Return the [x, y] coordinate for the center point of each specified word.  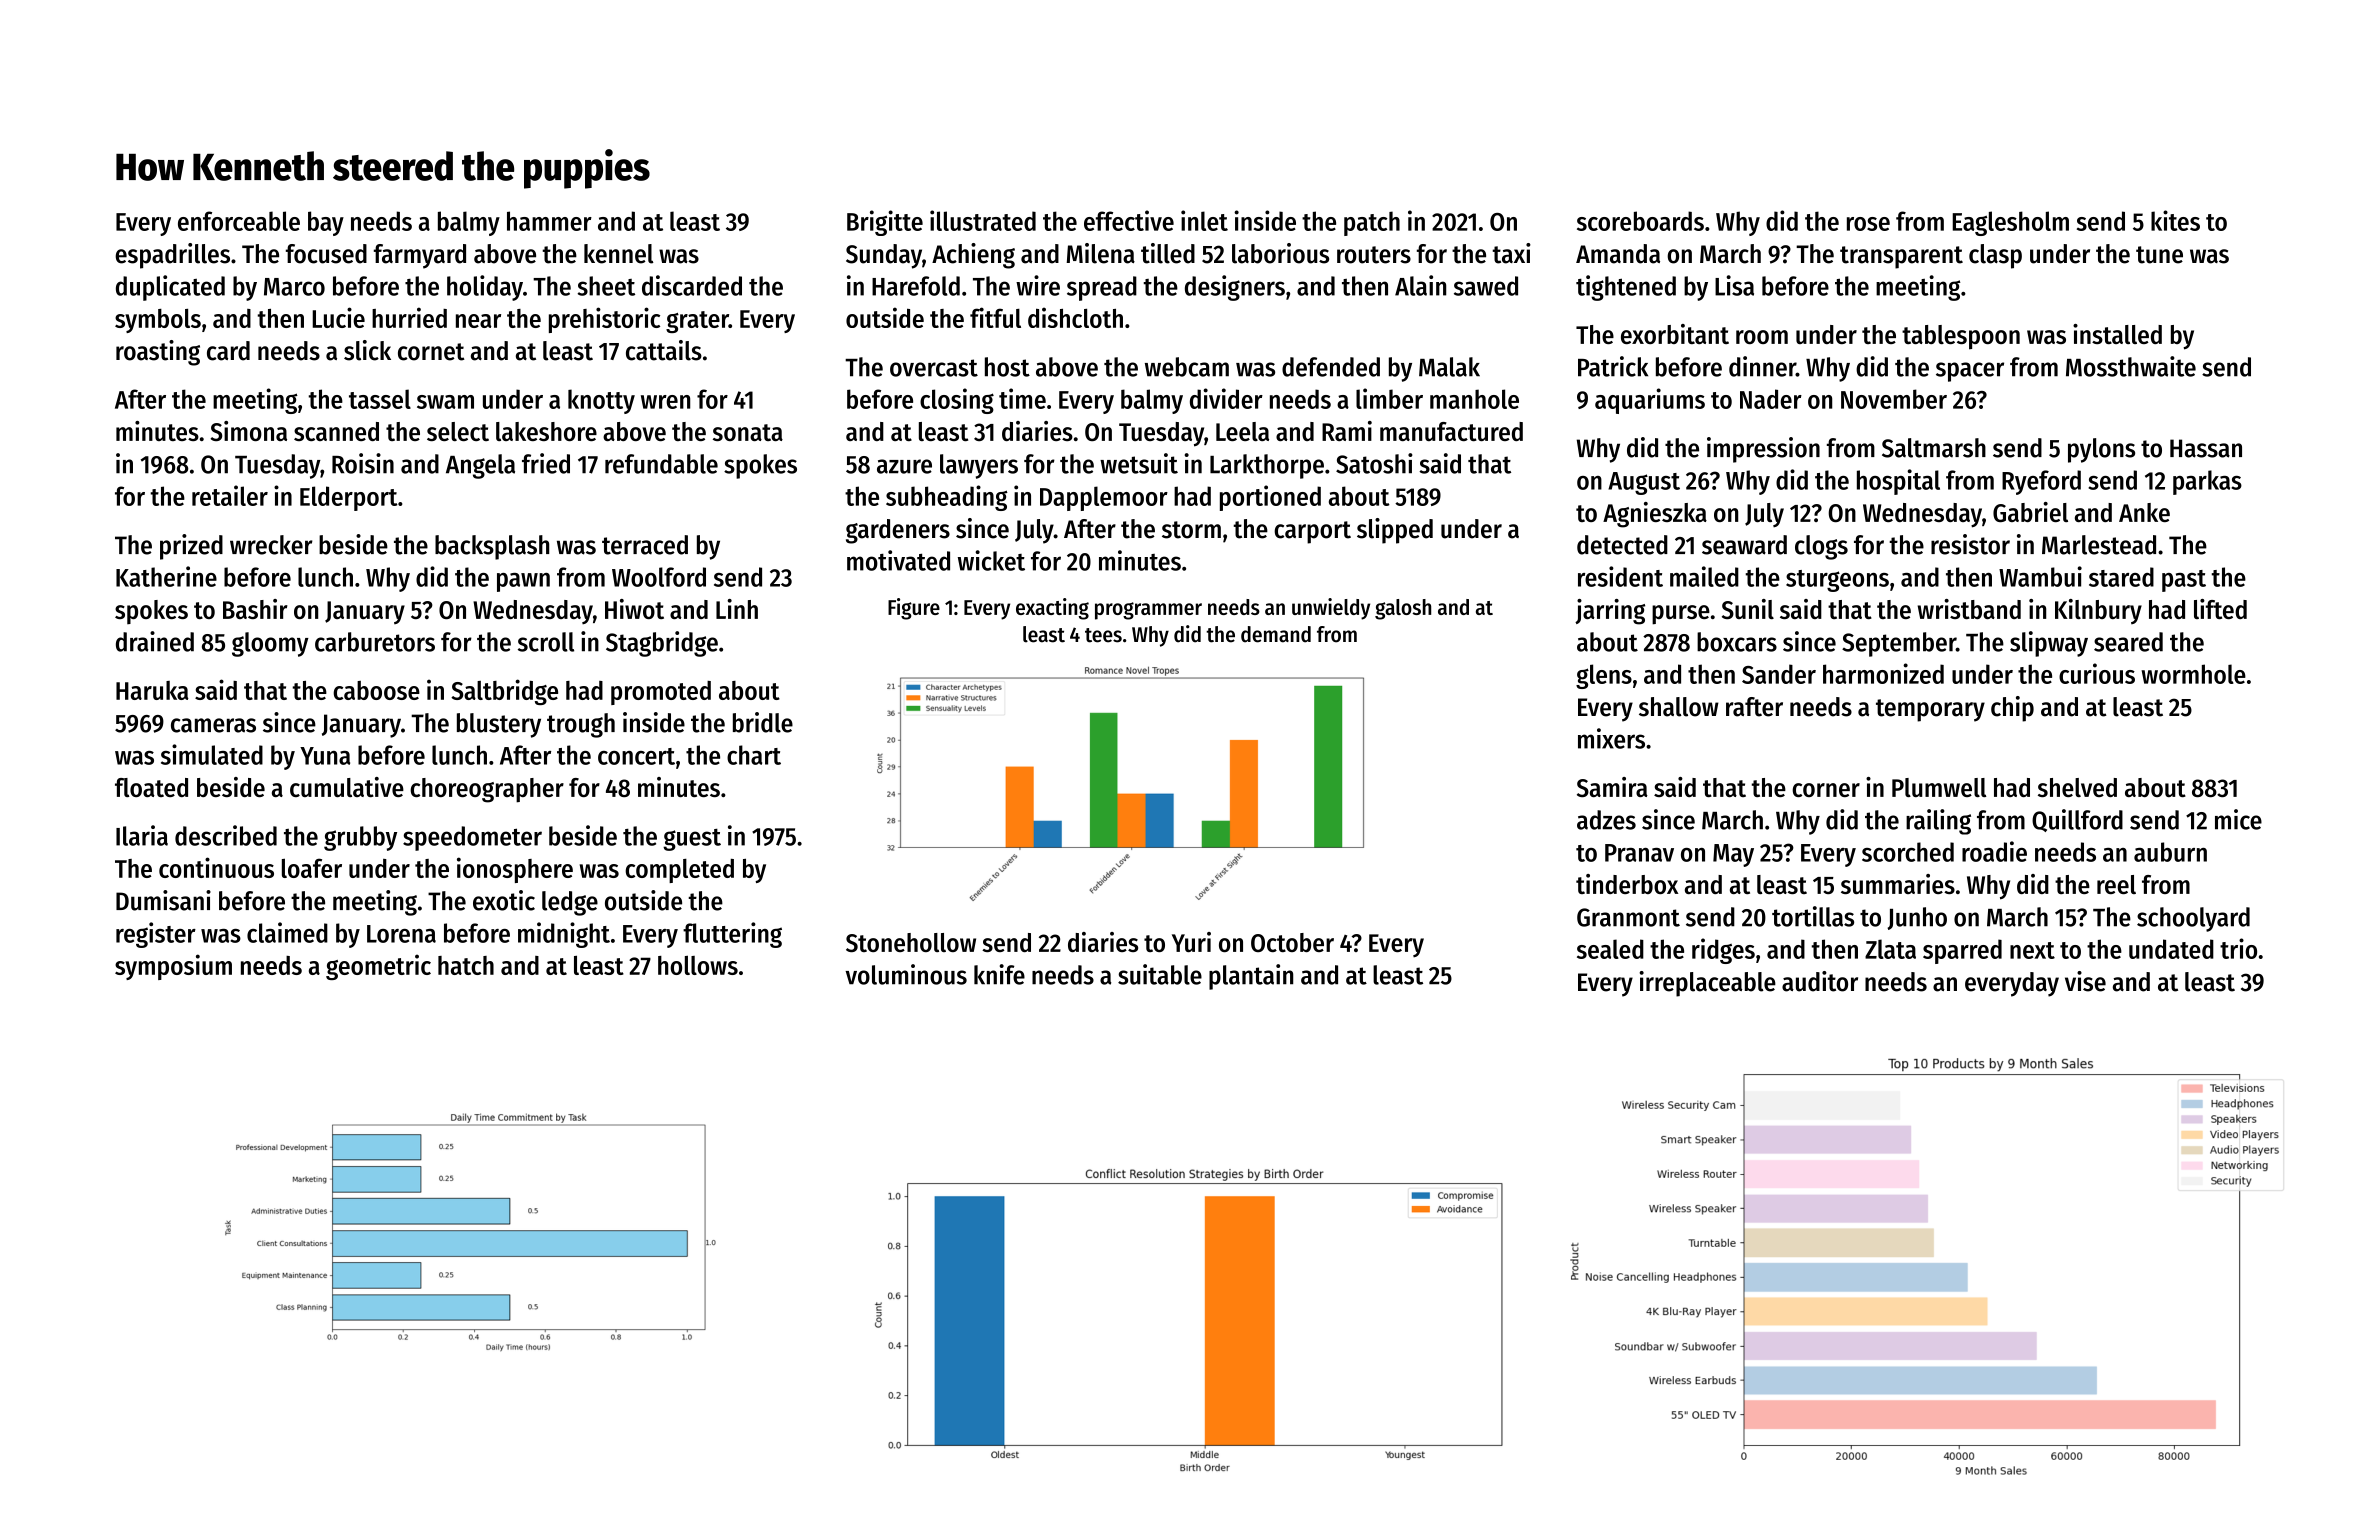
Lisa [1734, 285]
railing [1938, 822]
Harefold [916, 286]
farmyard [420, 256]
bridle [763, 722]
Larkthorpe [1267, 466]
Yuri [1191, 942]
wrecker [271, 545]
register [156, 935]
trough [581, 725]
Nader [1771, 399]
